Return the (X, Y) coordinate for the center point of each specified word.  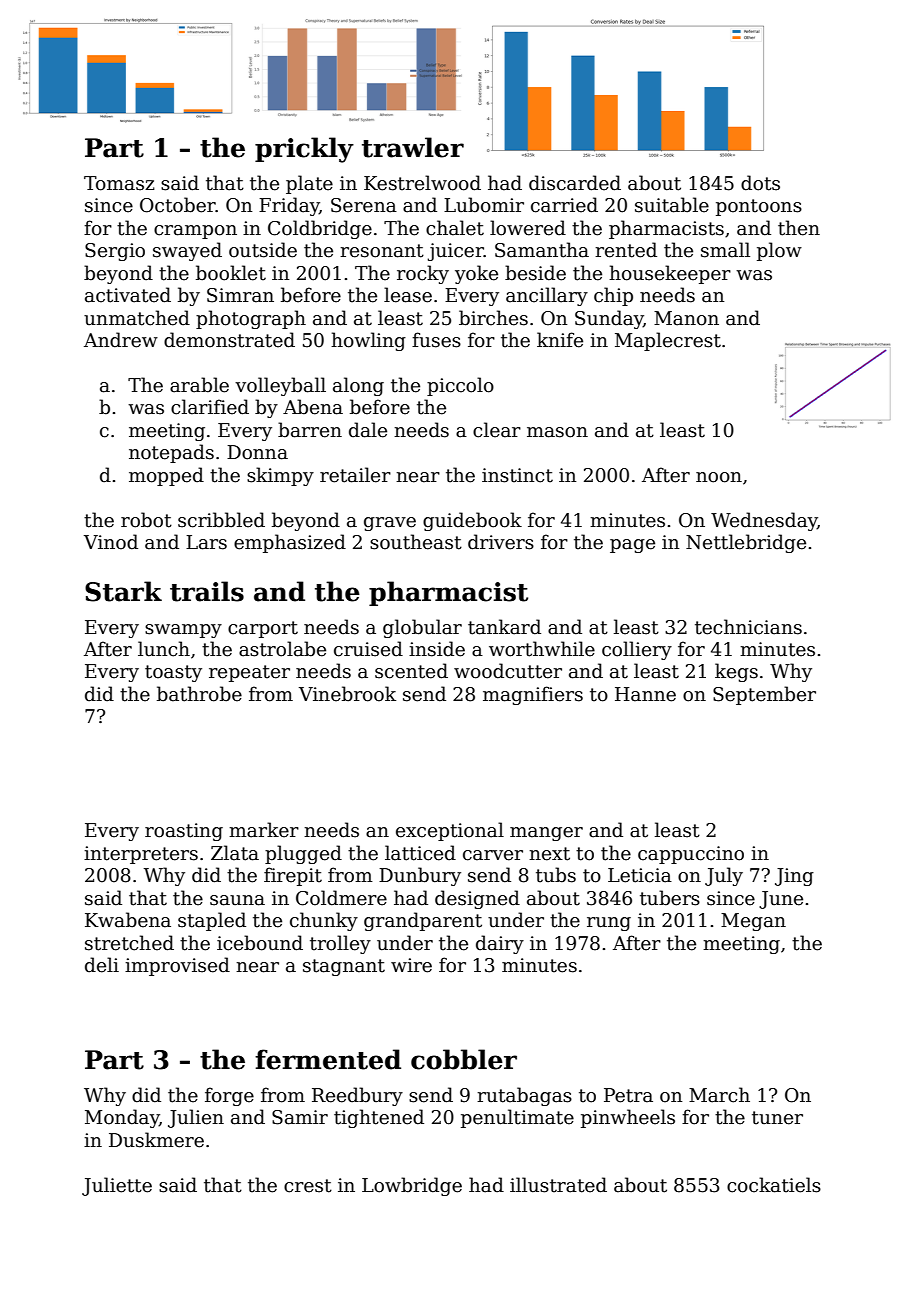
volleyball (280, 386)
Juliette (117, 1186)
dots (760, 183)
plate (309, 184)
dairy (500, 944)
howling (368, 341)
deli (102, 965)
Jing (794, 877)
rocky (423, 274)
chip (613, 296)
